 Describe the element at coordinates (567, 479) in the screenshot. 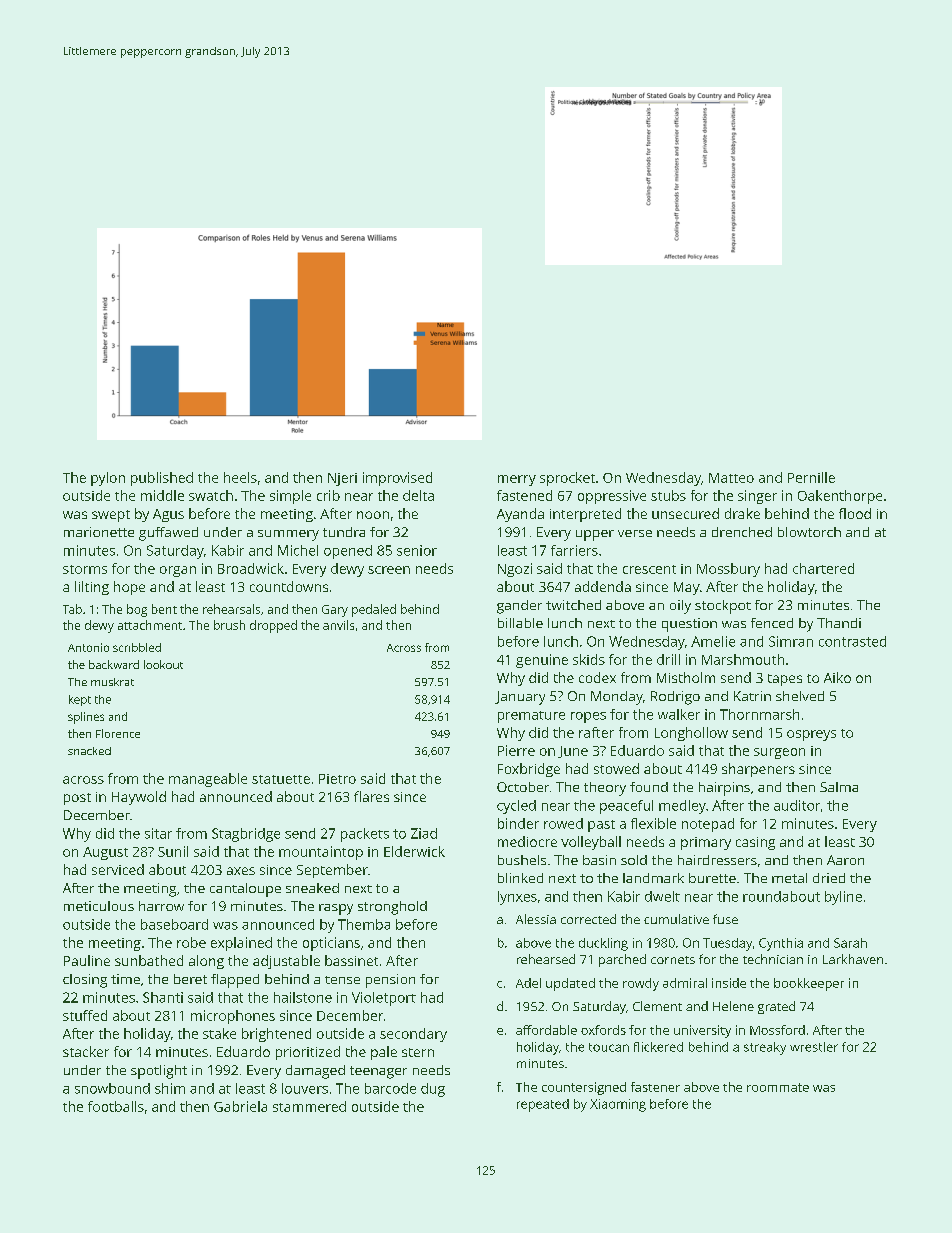

I see `sprocket` at that location.
